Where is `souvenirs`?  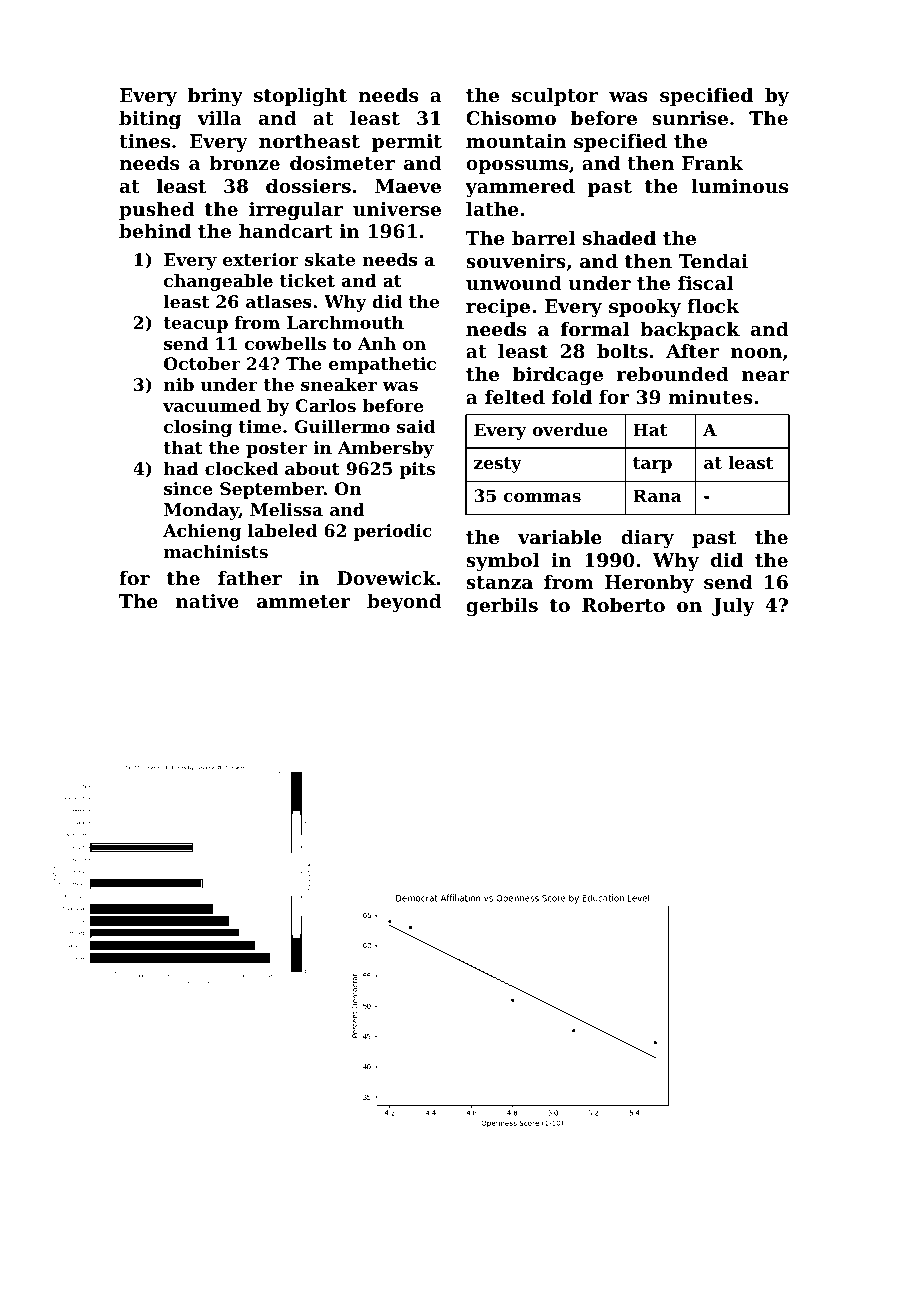 souvenirs is located at coordinates (516, 261).
